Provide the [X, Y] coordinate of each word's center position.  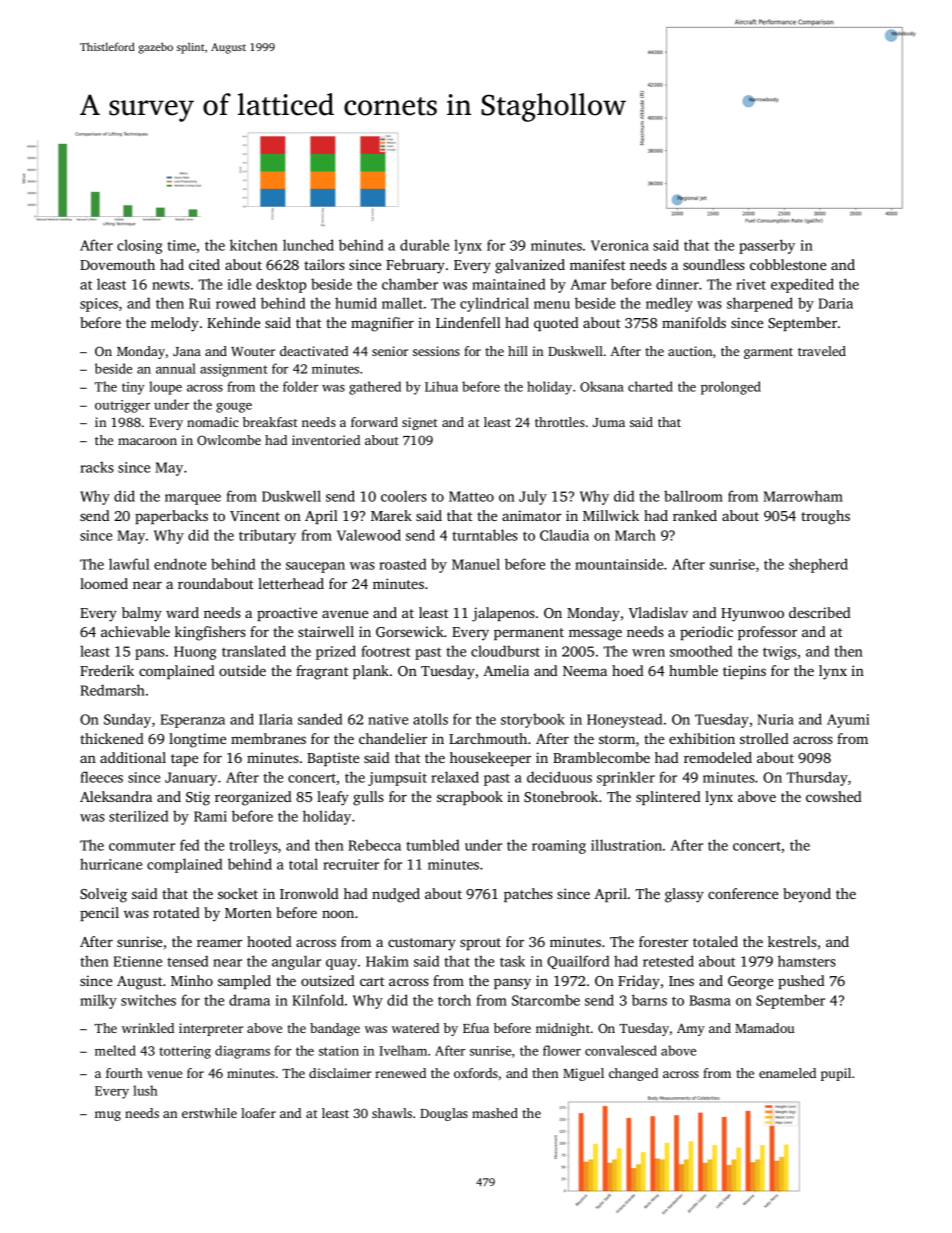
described [820, 612]
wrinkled [148, 1028]
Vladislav [658, 612]
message [595, 635]
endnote [180, 564]
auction [690, 351]
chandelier [393, 738]
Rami [210, 816]
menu [552, 305]
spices [99, 305]
